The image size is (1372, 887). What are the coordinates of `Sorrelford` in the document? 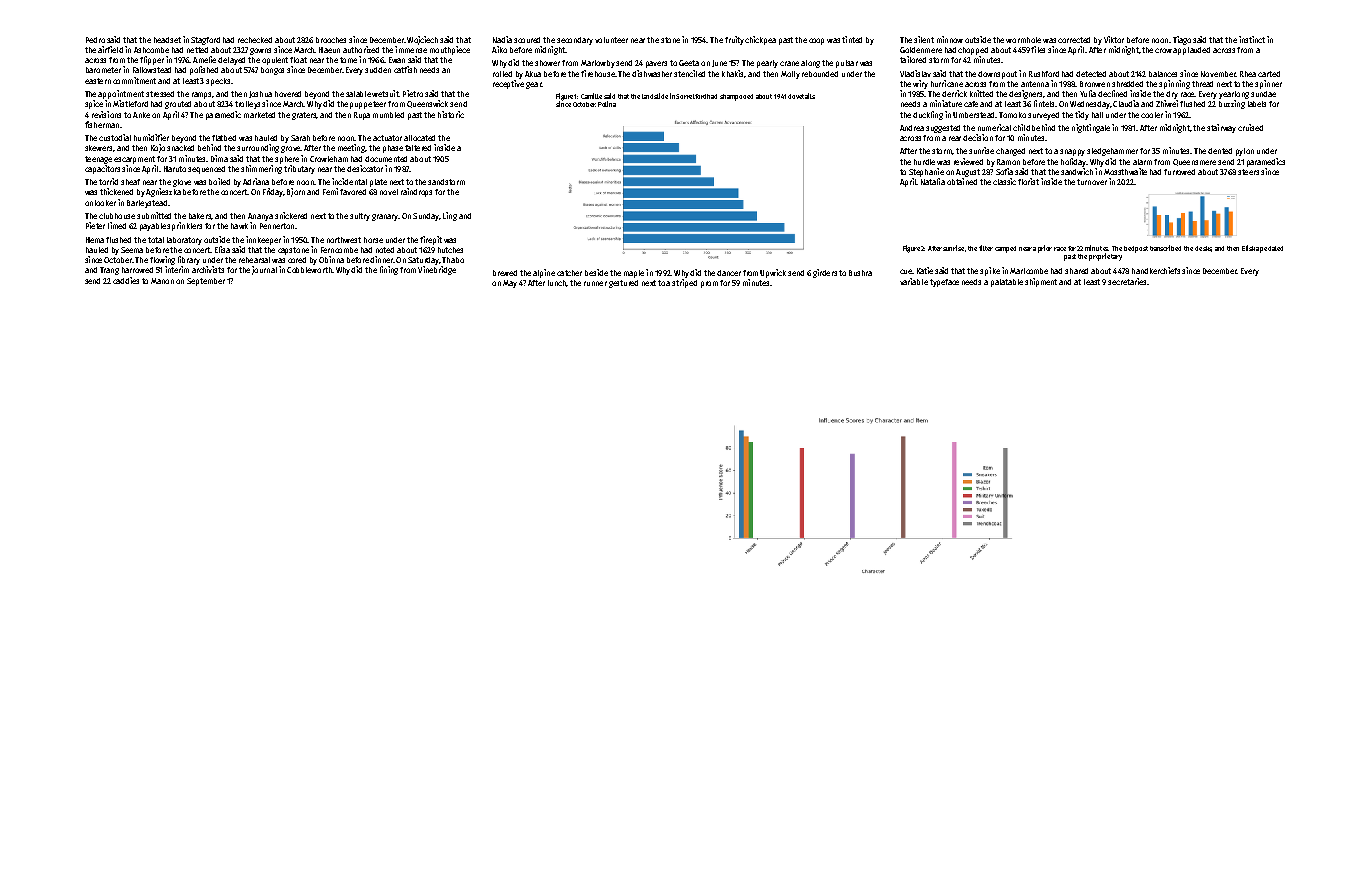 It's located at (691, 96).
